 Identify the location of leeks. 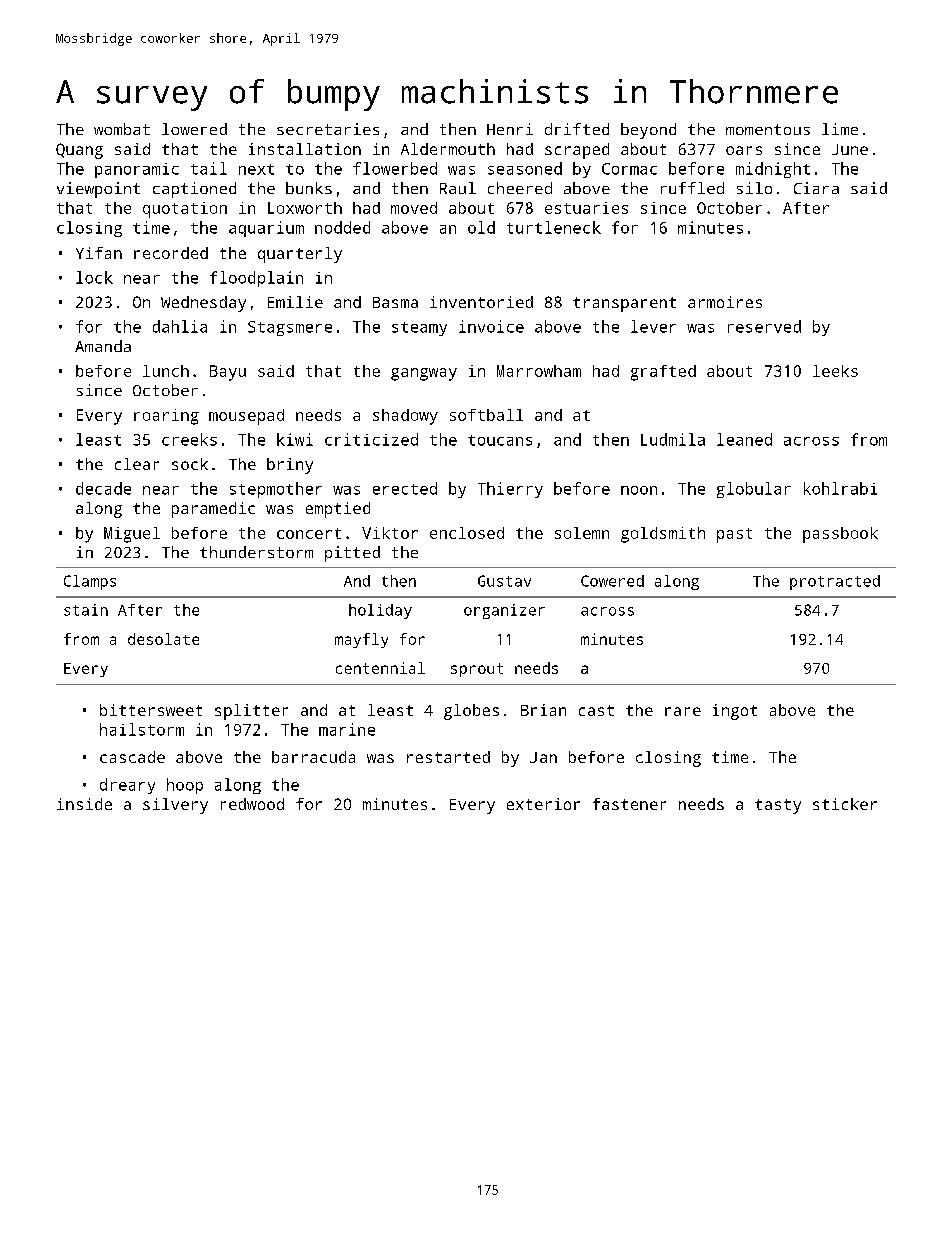
(835, 371).
